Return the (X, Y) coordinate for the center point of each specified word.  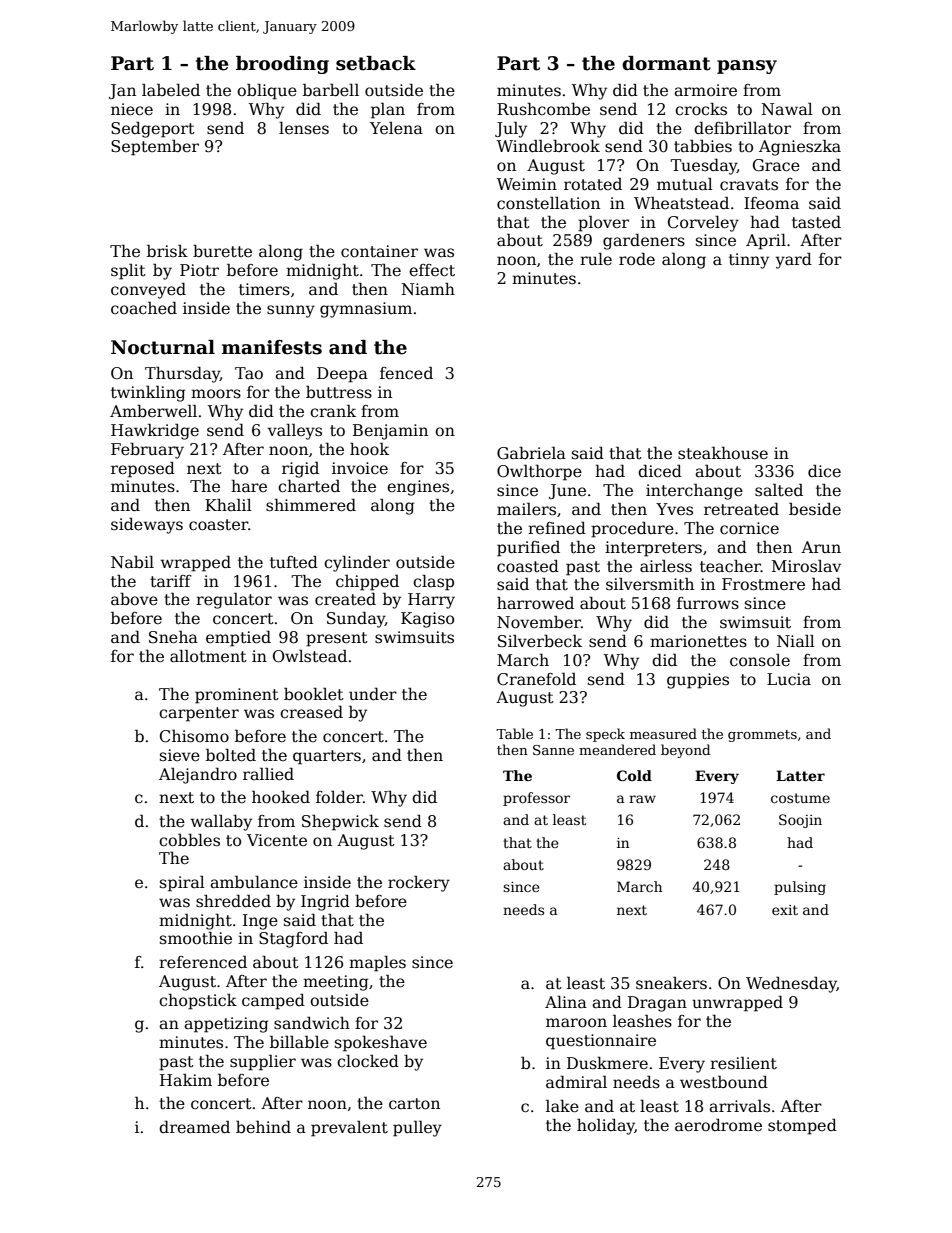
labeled (171, 90)
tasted (816, 222)
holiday (606, 1126)
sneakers (671, 983)
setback (376, 63)
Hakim (186, 1079)
